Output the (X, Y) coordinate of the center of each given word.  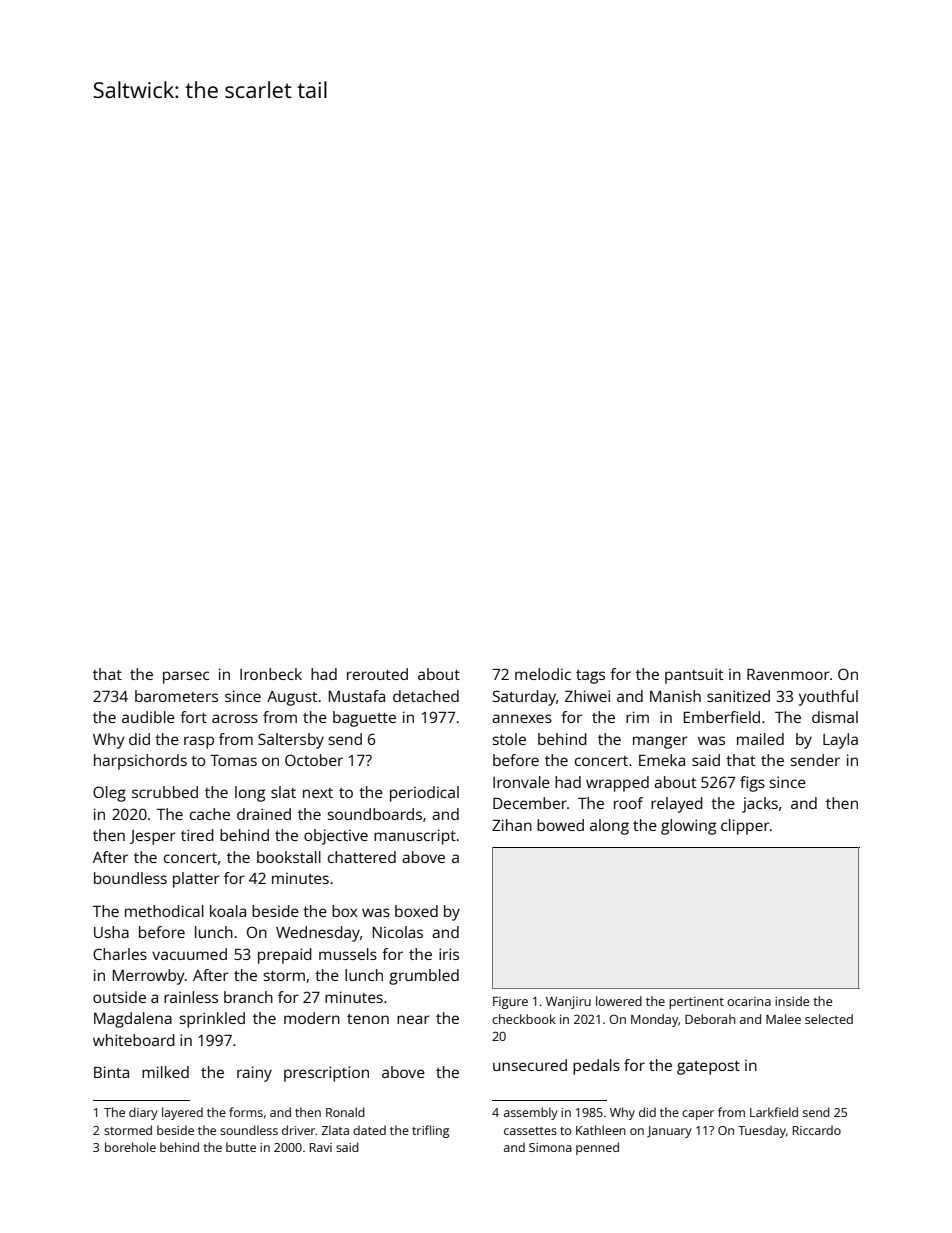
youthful (828, 698)
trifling (430, 1131)
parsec (186, 677)
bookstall (289, 857)
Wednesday (318, 934)
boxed (416, 911)
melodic (543, 674)
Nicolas (398, 932)
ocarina (749, 1001)
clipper (745, 827)
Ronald (345, 1112)
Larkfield (774, 1112)
